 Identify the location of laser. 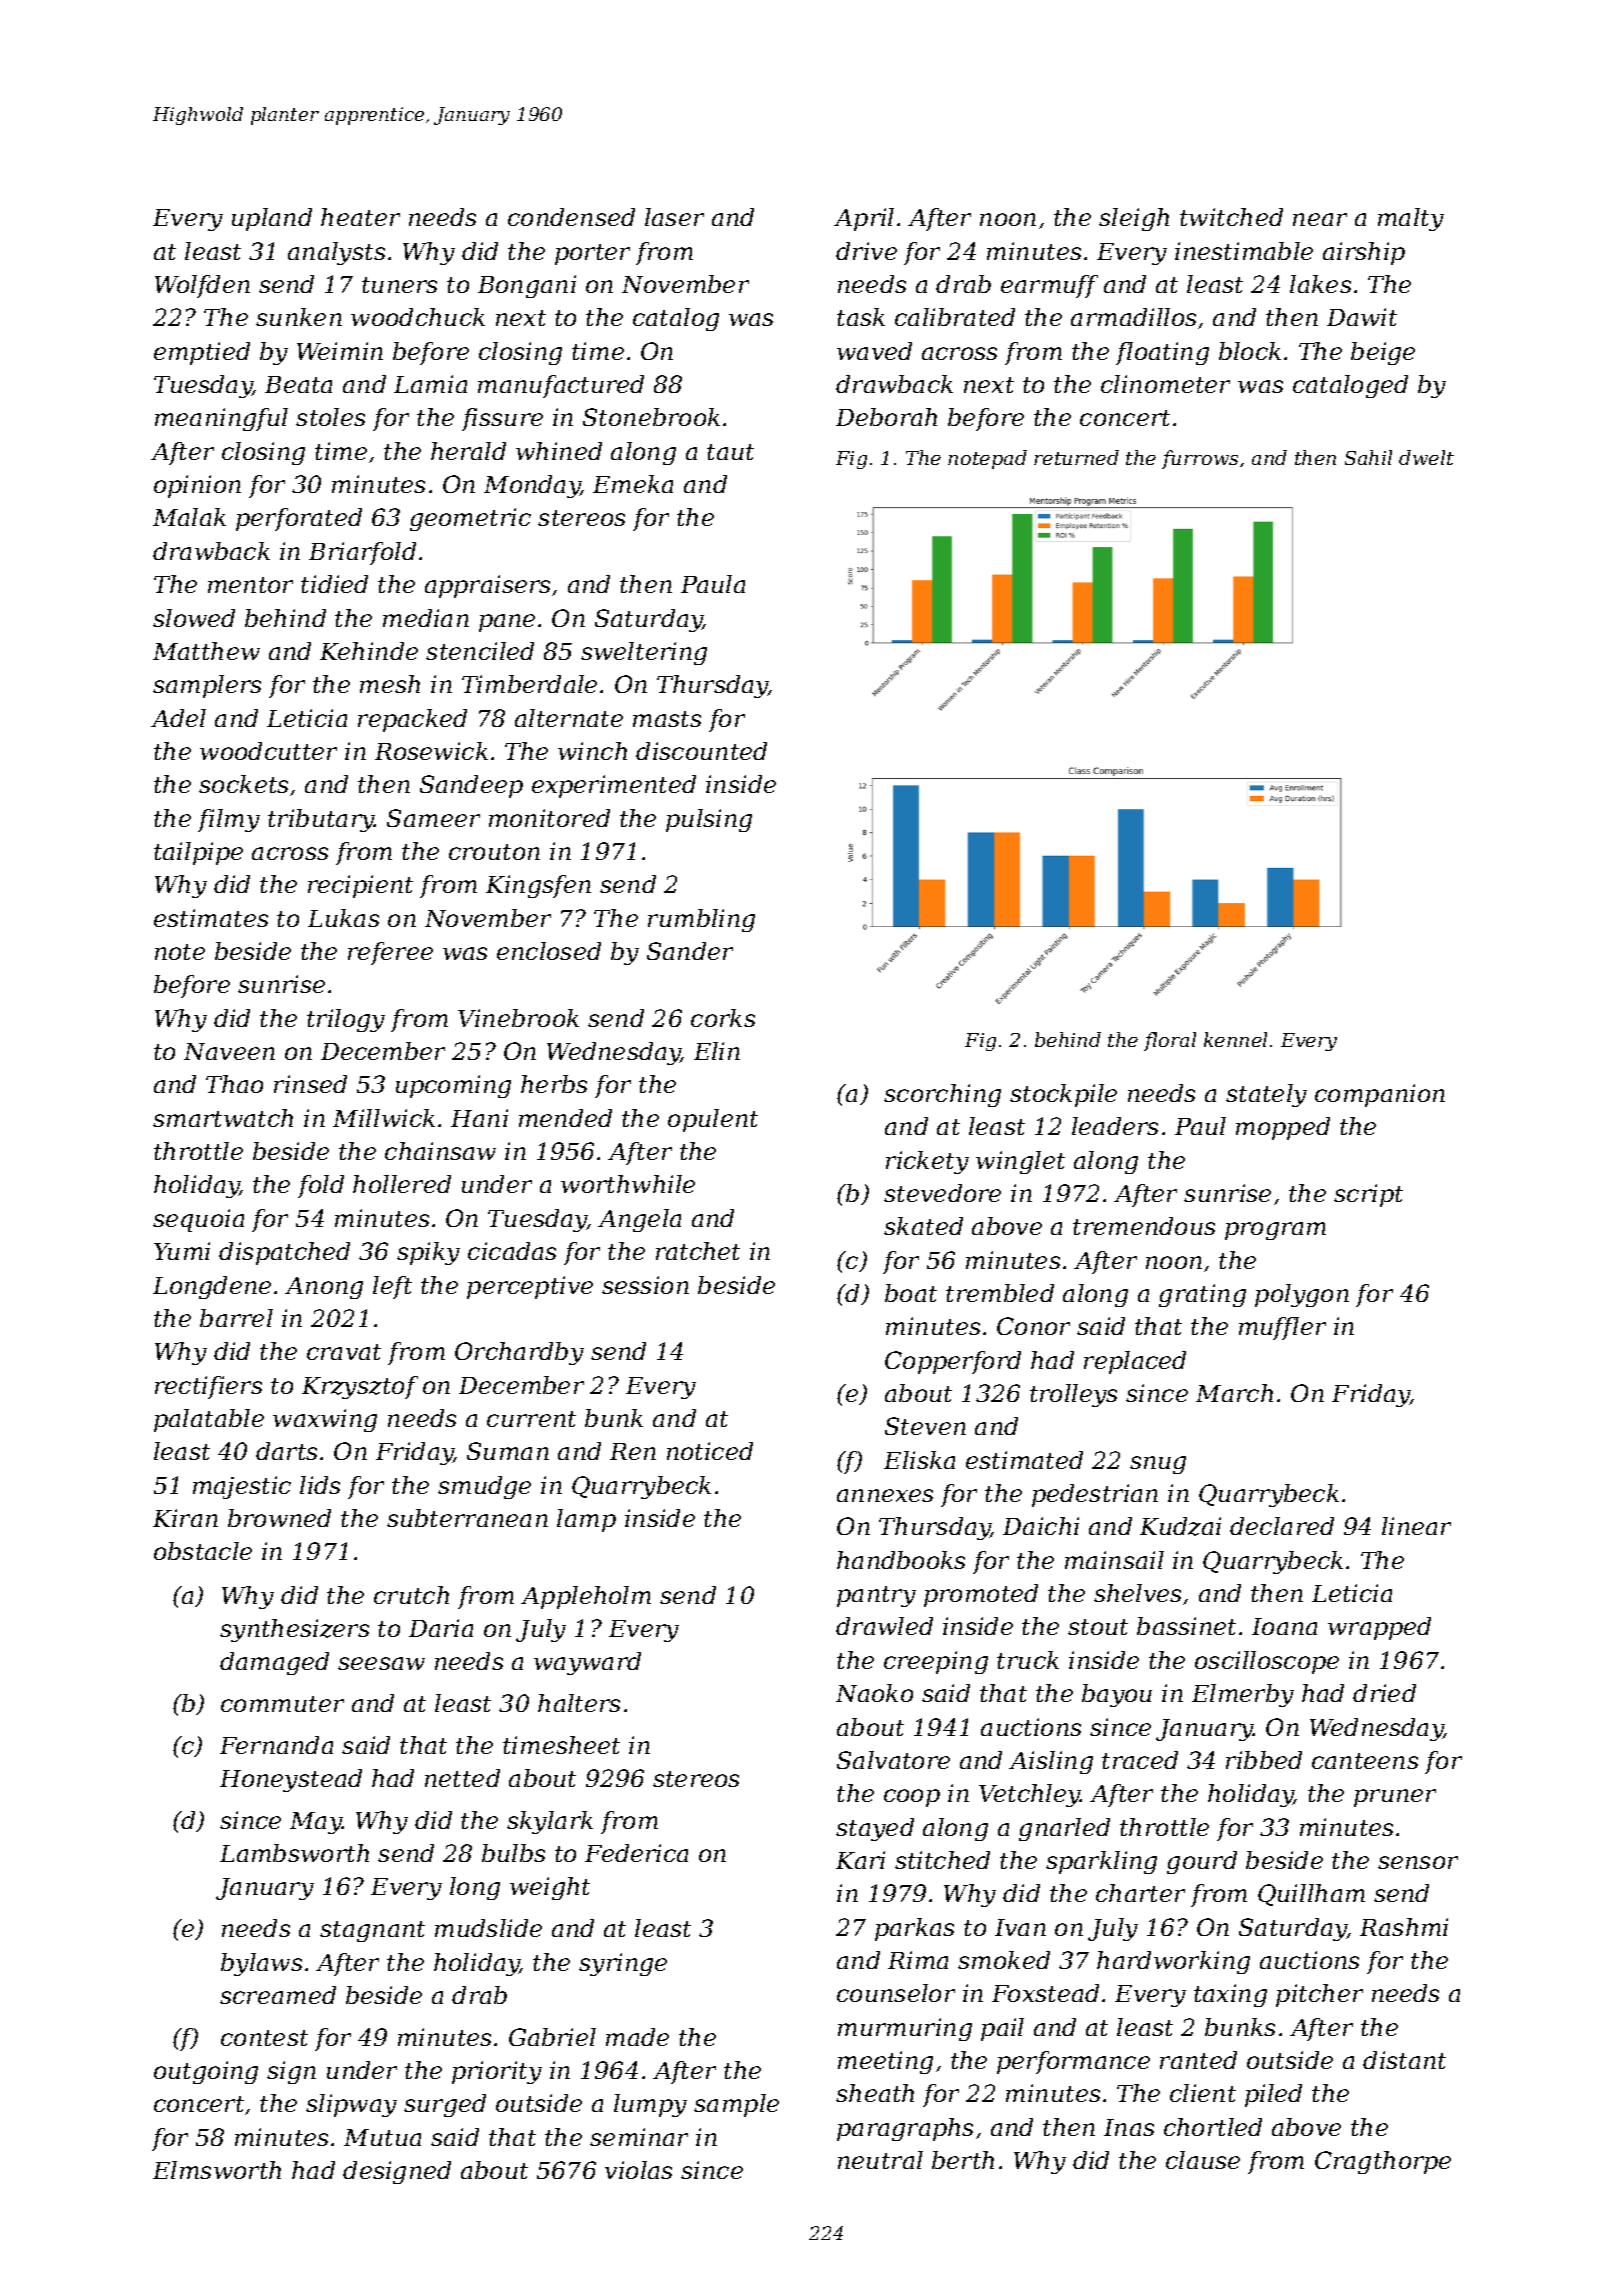
(674, 217).
